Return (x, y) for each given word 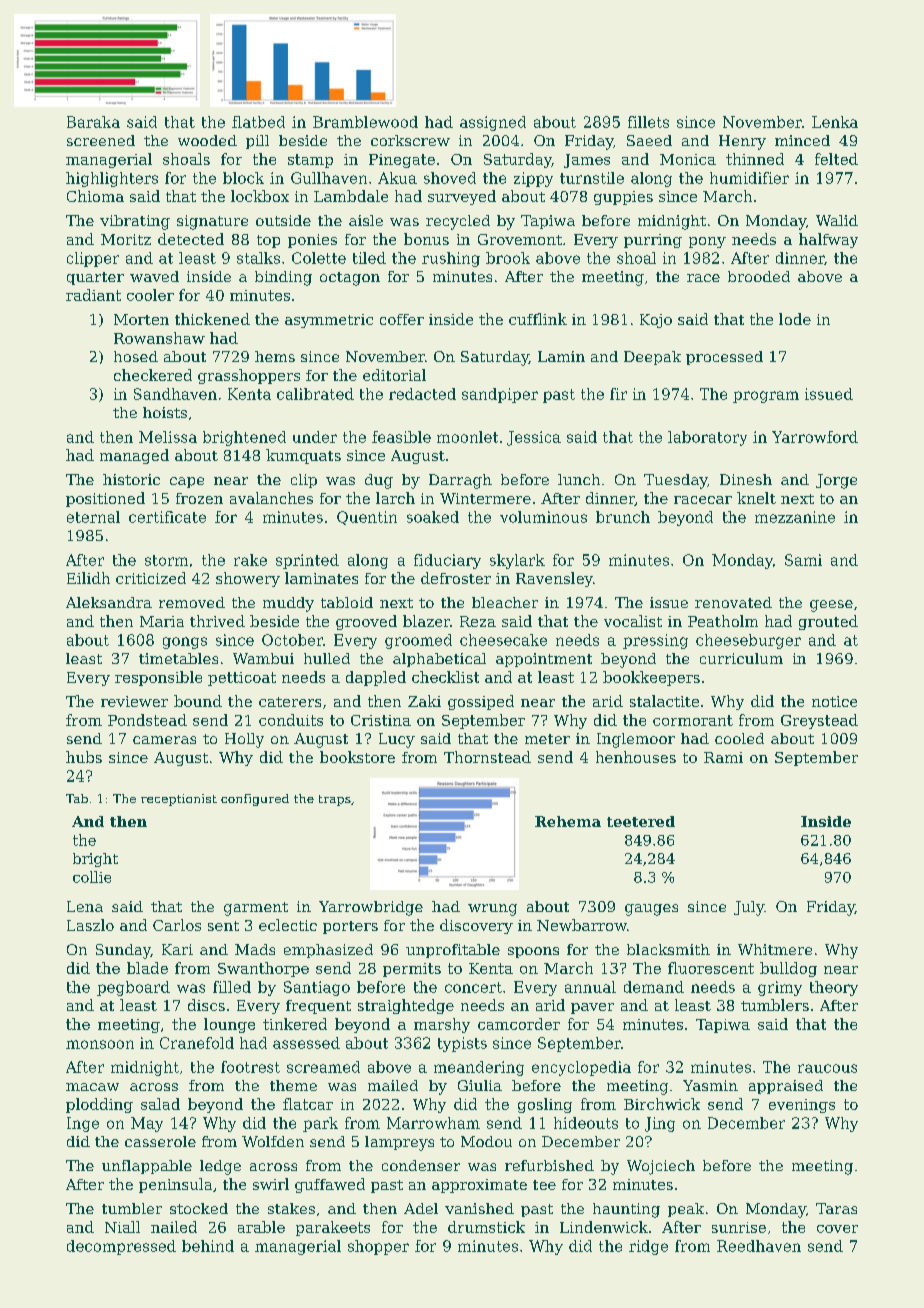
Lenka (835, 122)
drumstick (486, 1227)
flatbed (258, 122)
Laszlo (90, 925)
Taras (836, 1208)
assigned (493, 123)
